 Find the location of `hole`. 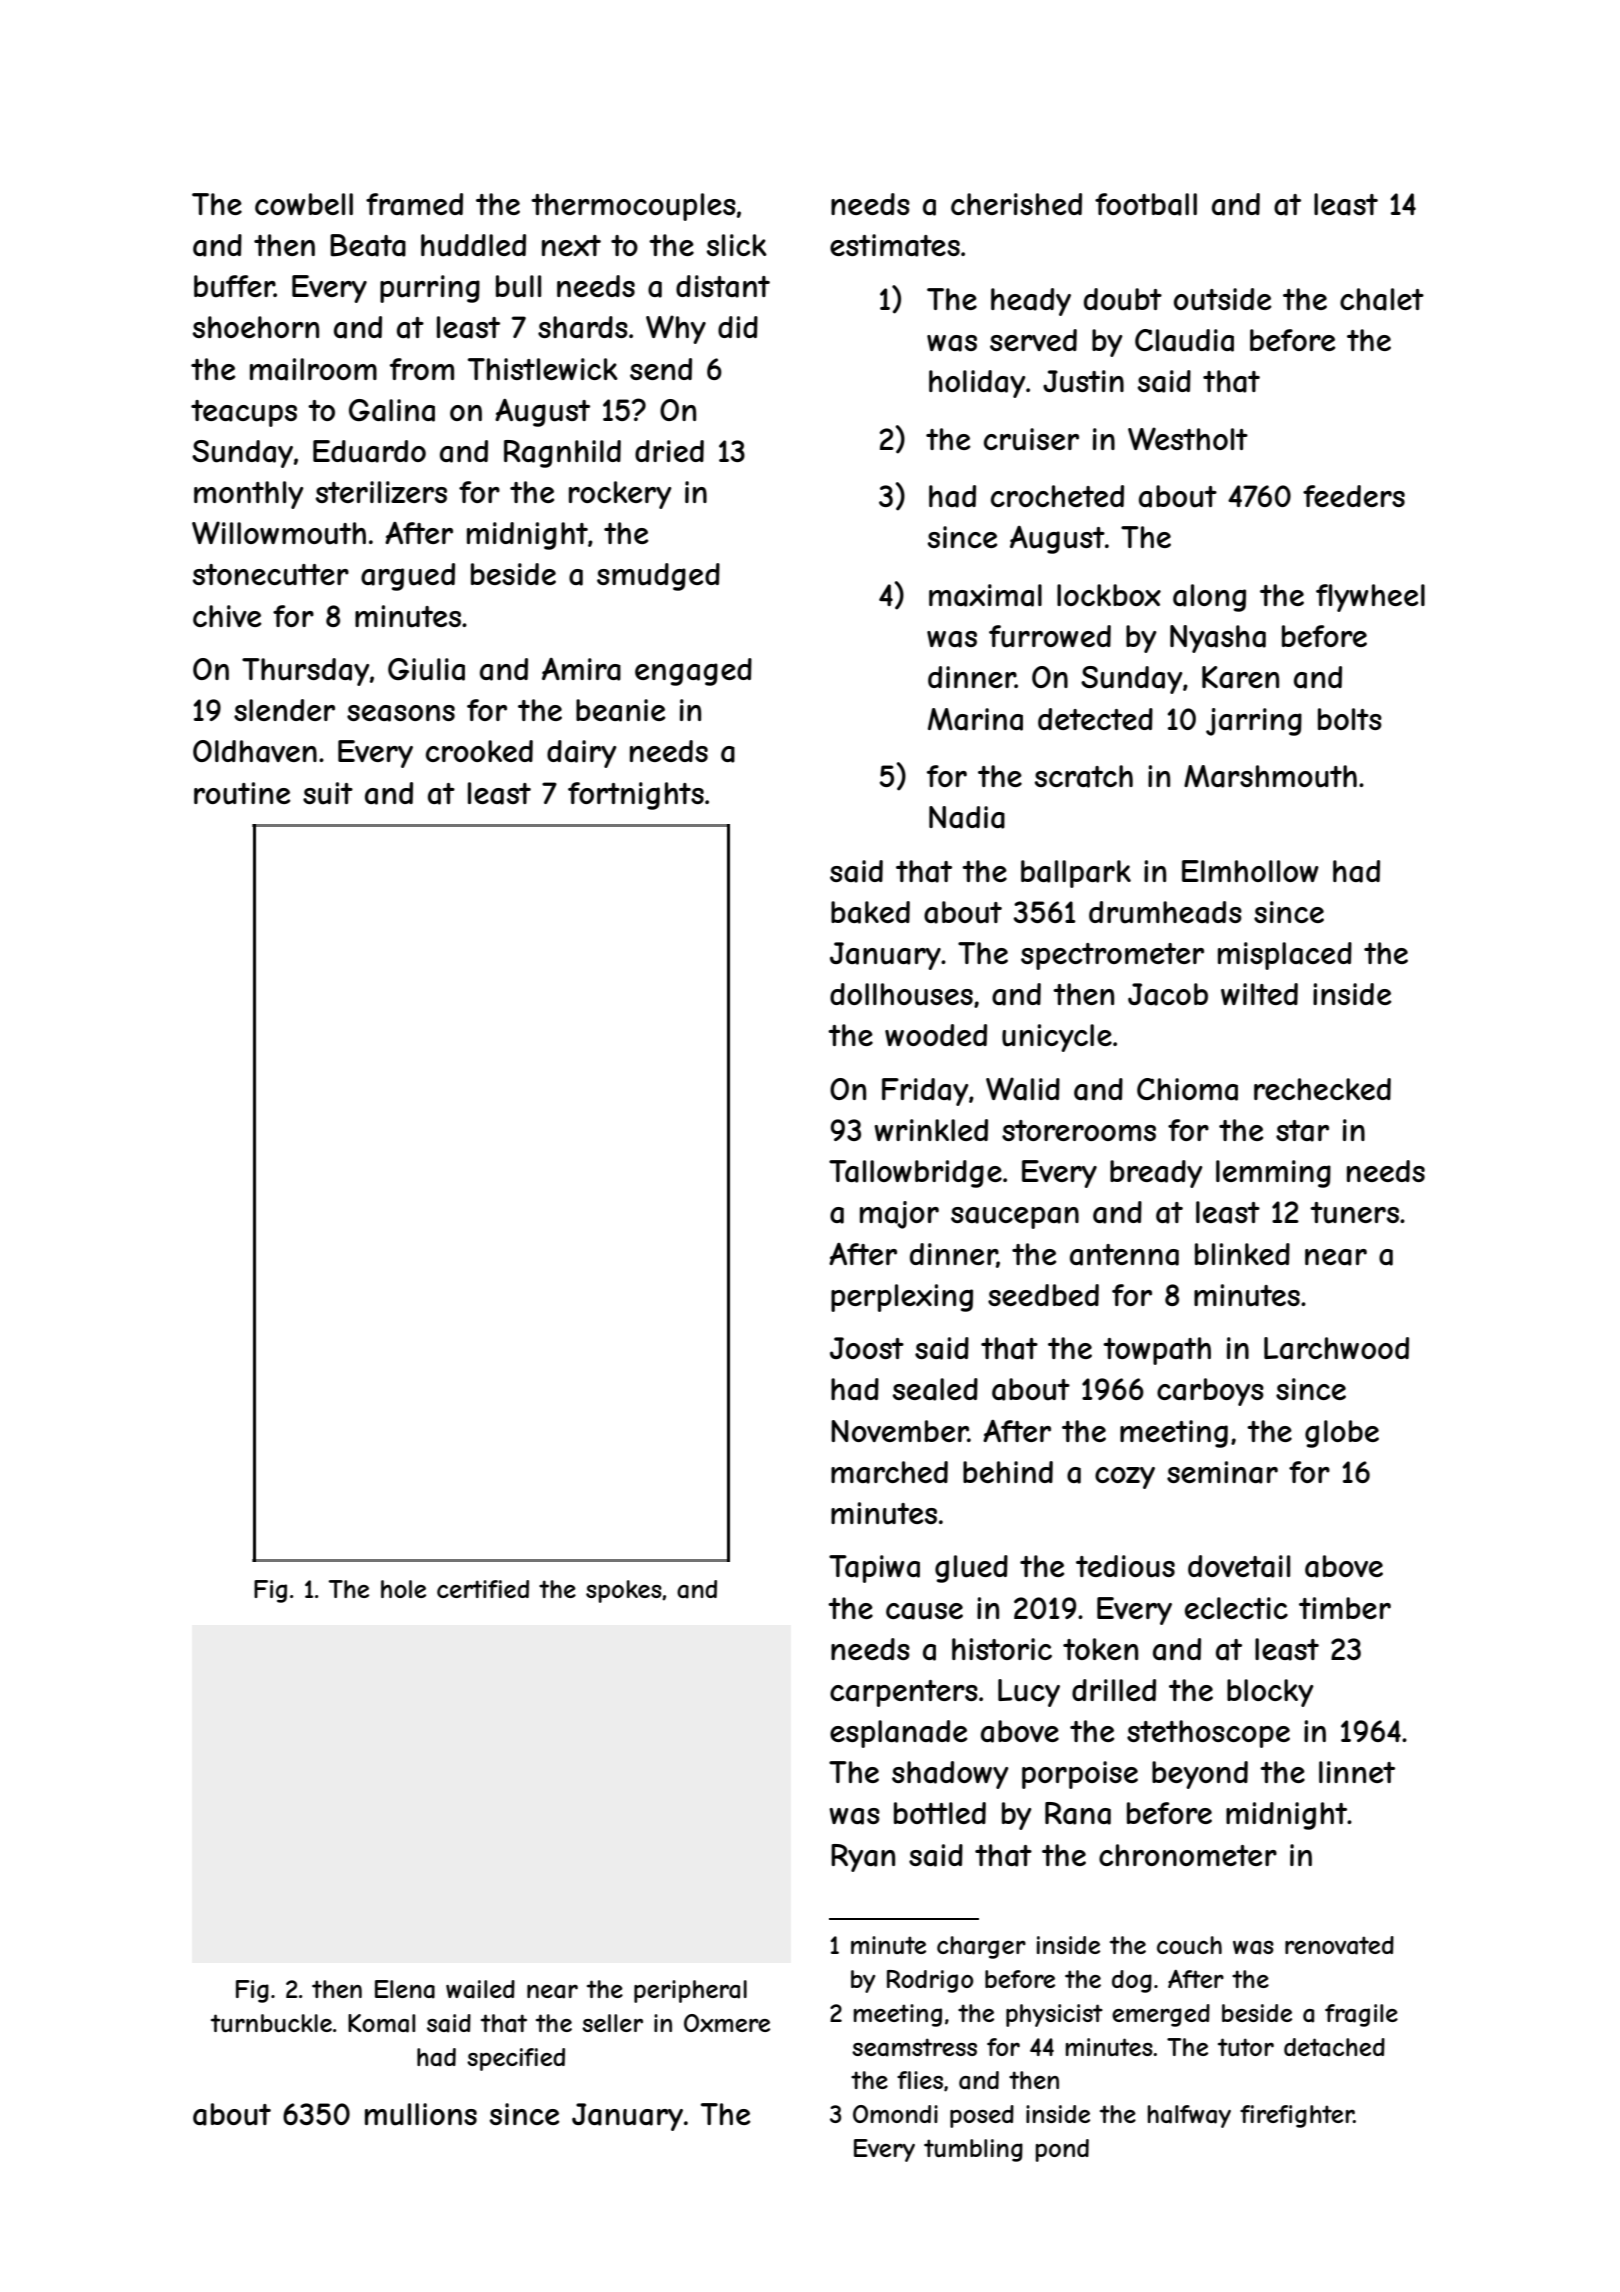

hole is located at coordinates (403, 1589).
